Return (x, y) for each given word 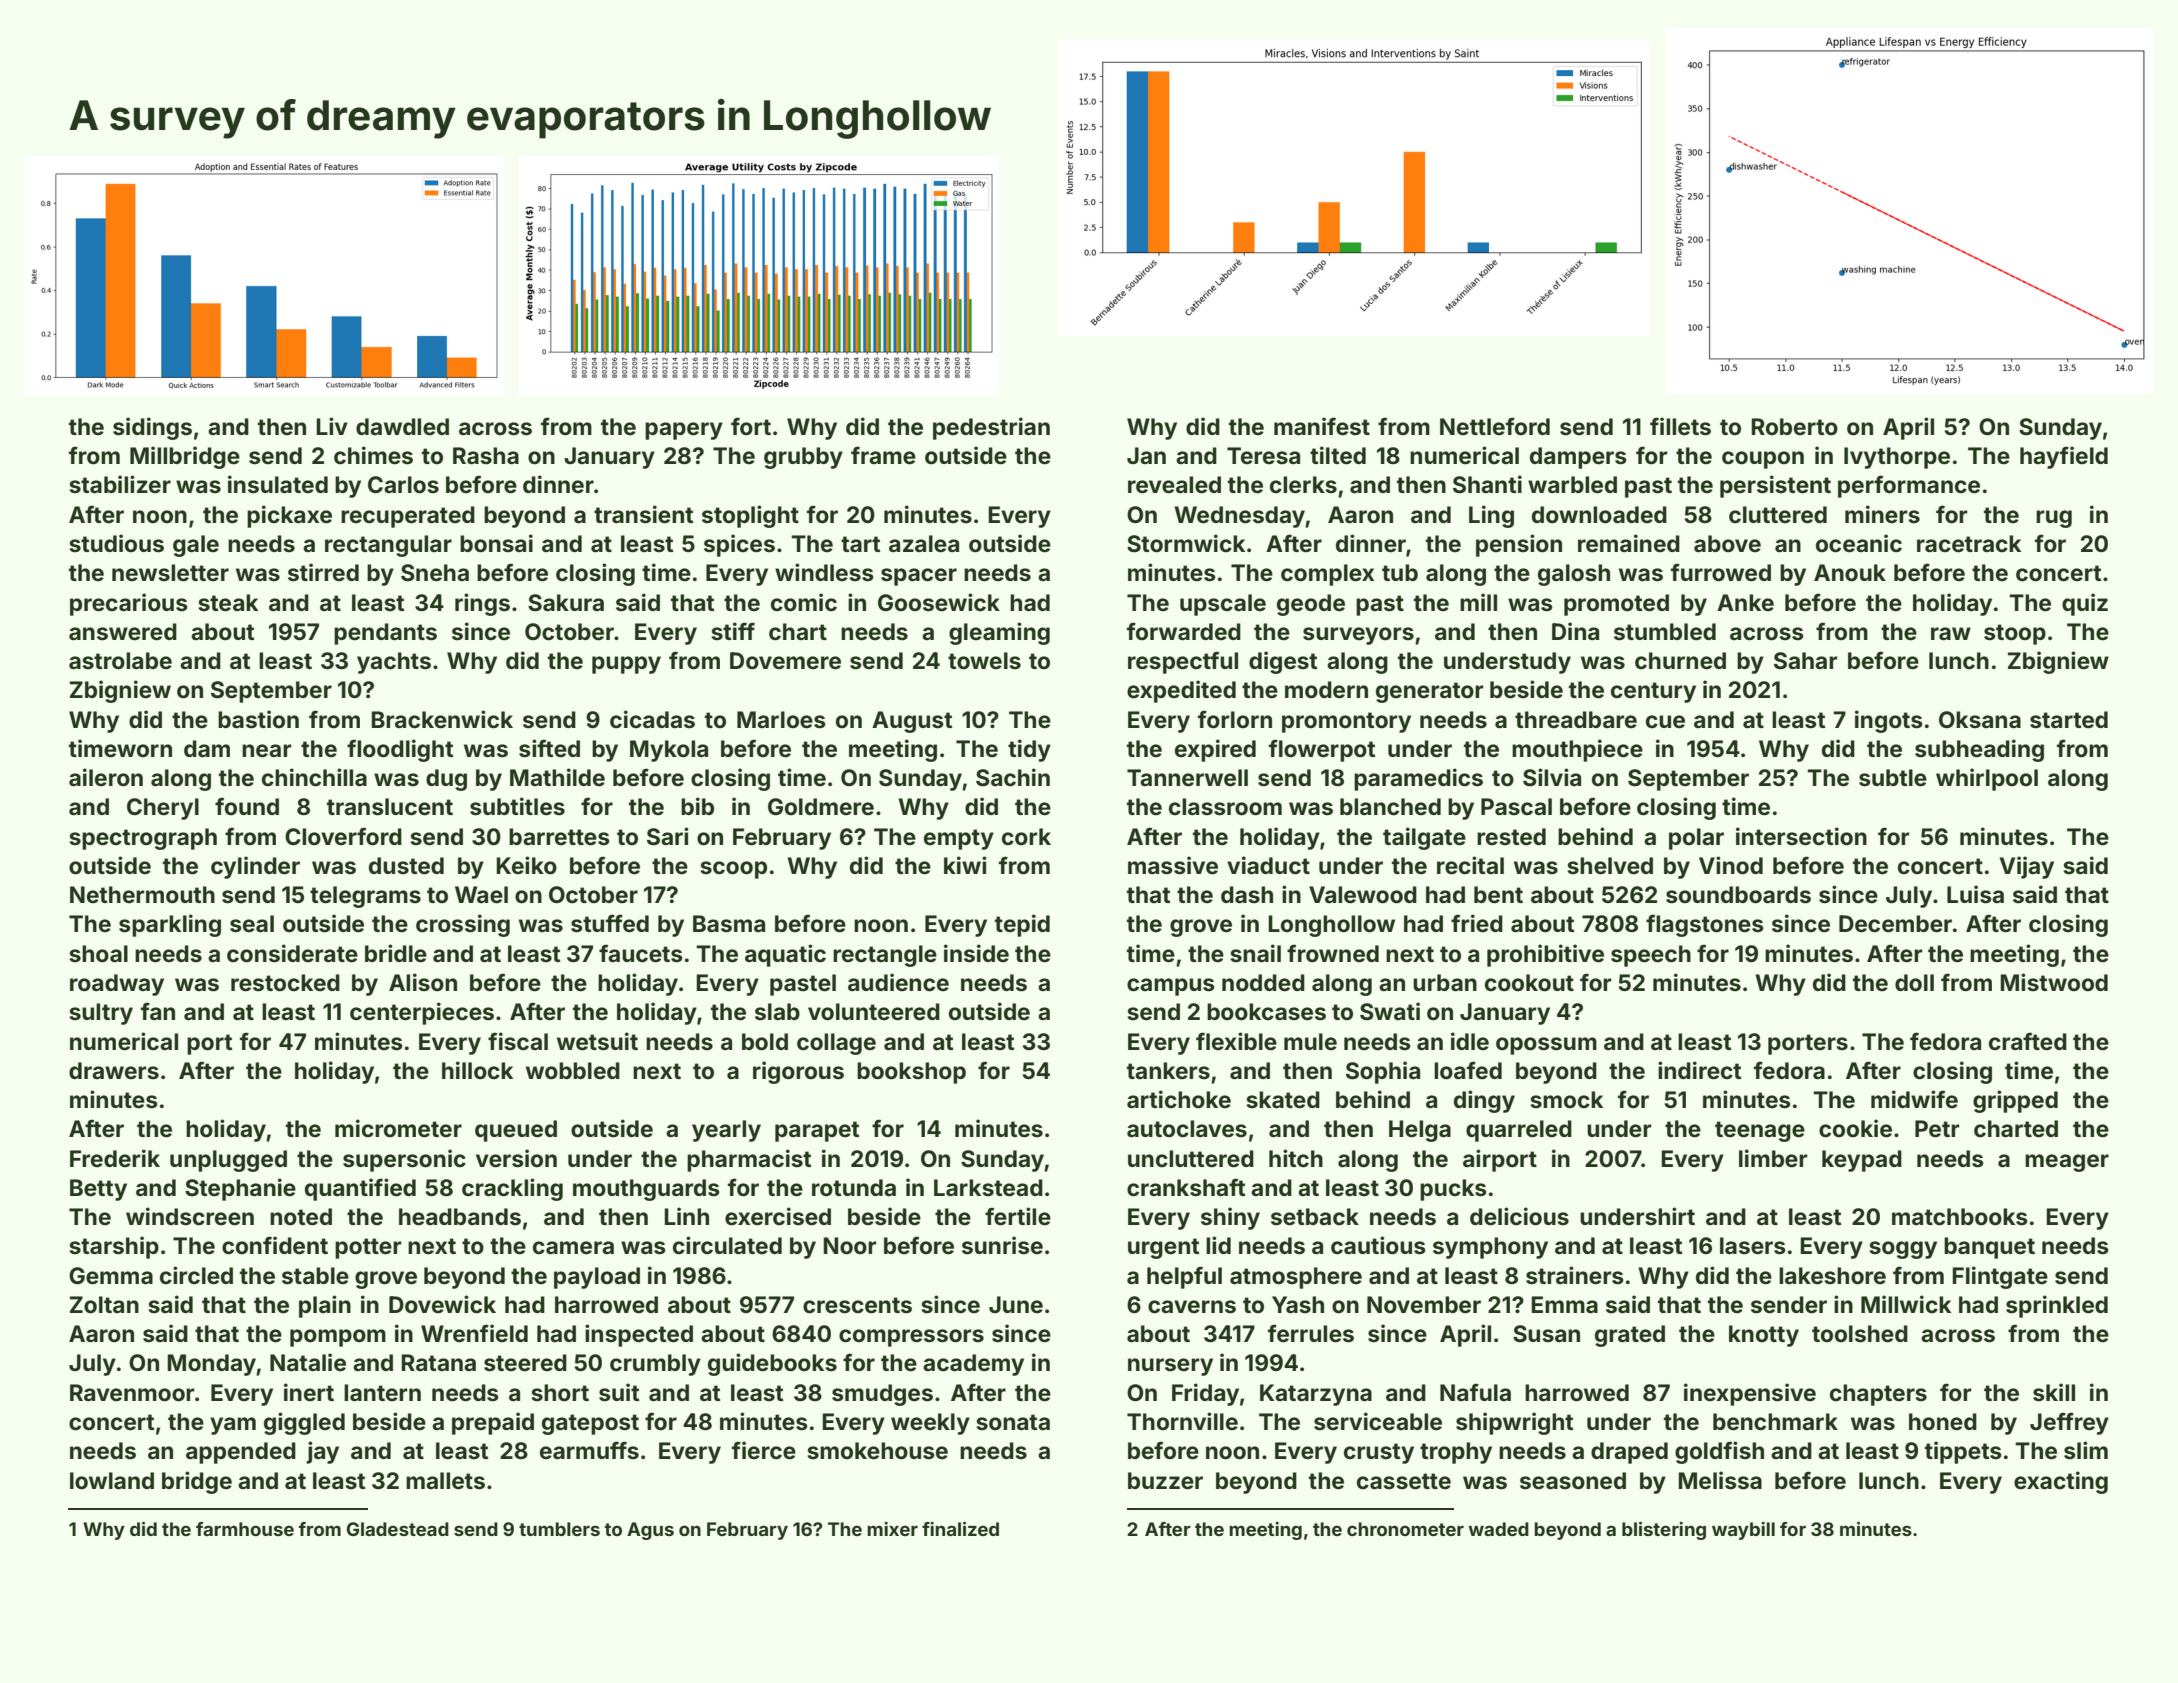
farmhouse (245, 1529)
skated (1283, 1100)
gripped (2015, 1101)
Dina (1575, 631)
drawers (114, 1071)
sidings (152, 428)
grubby (803, 458)
